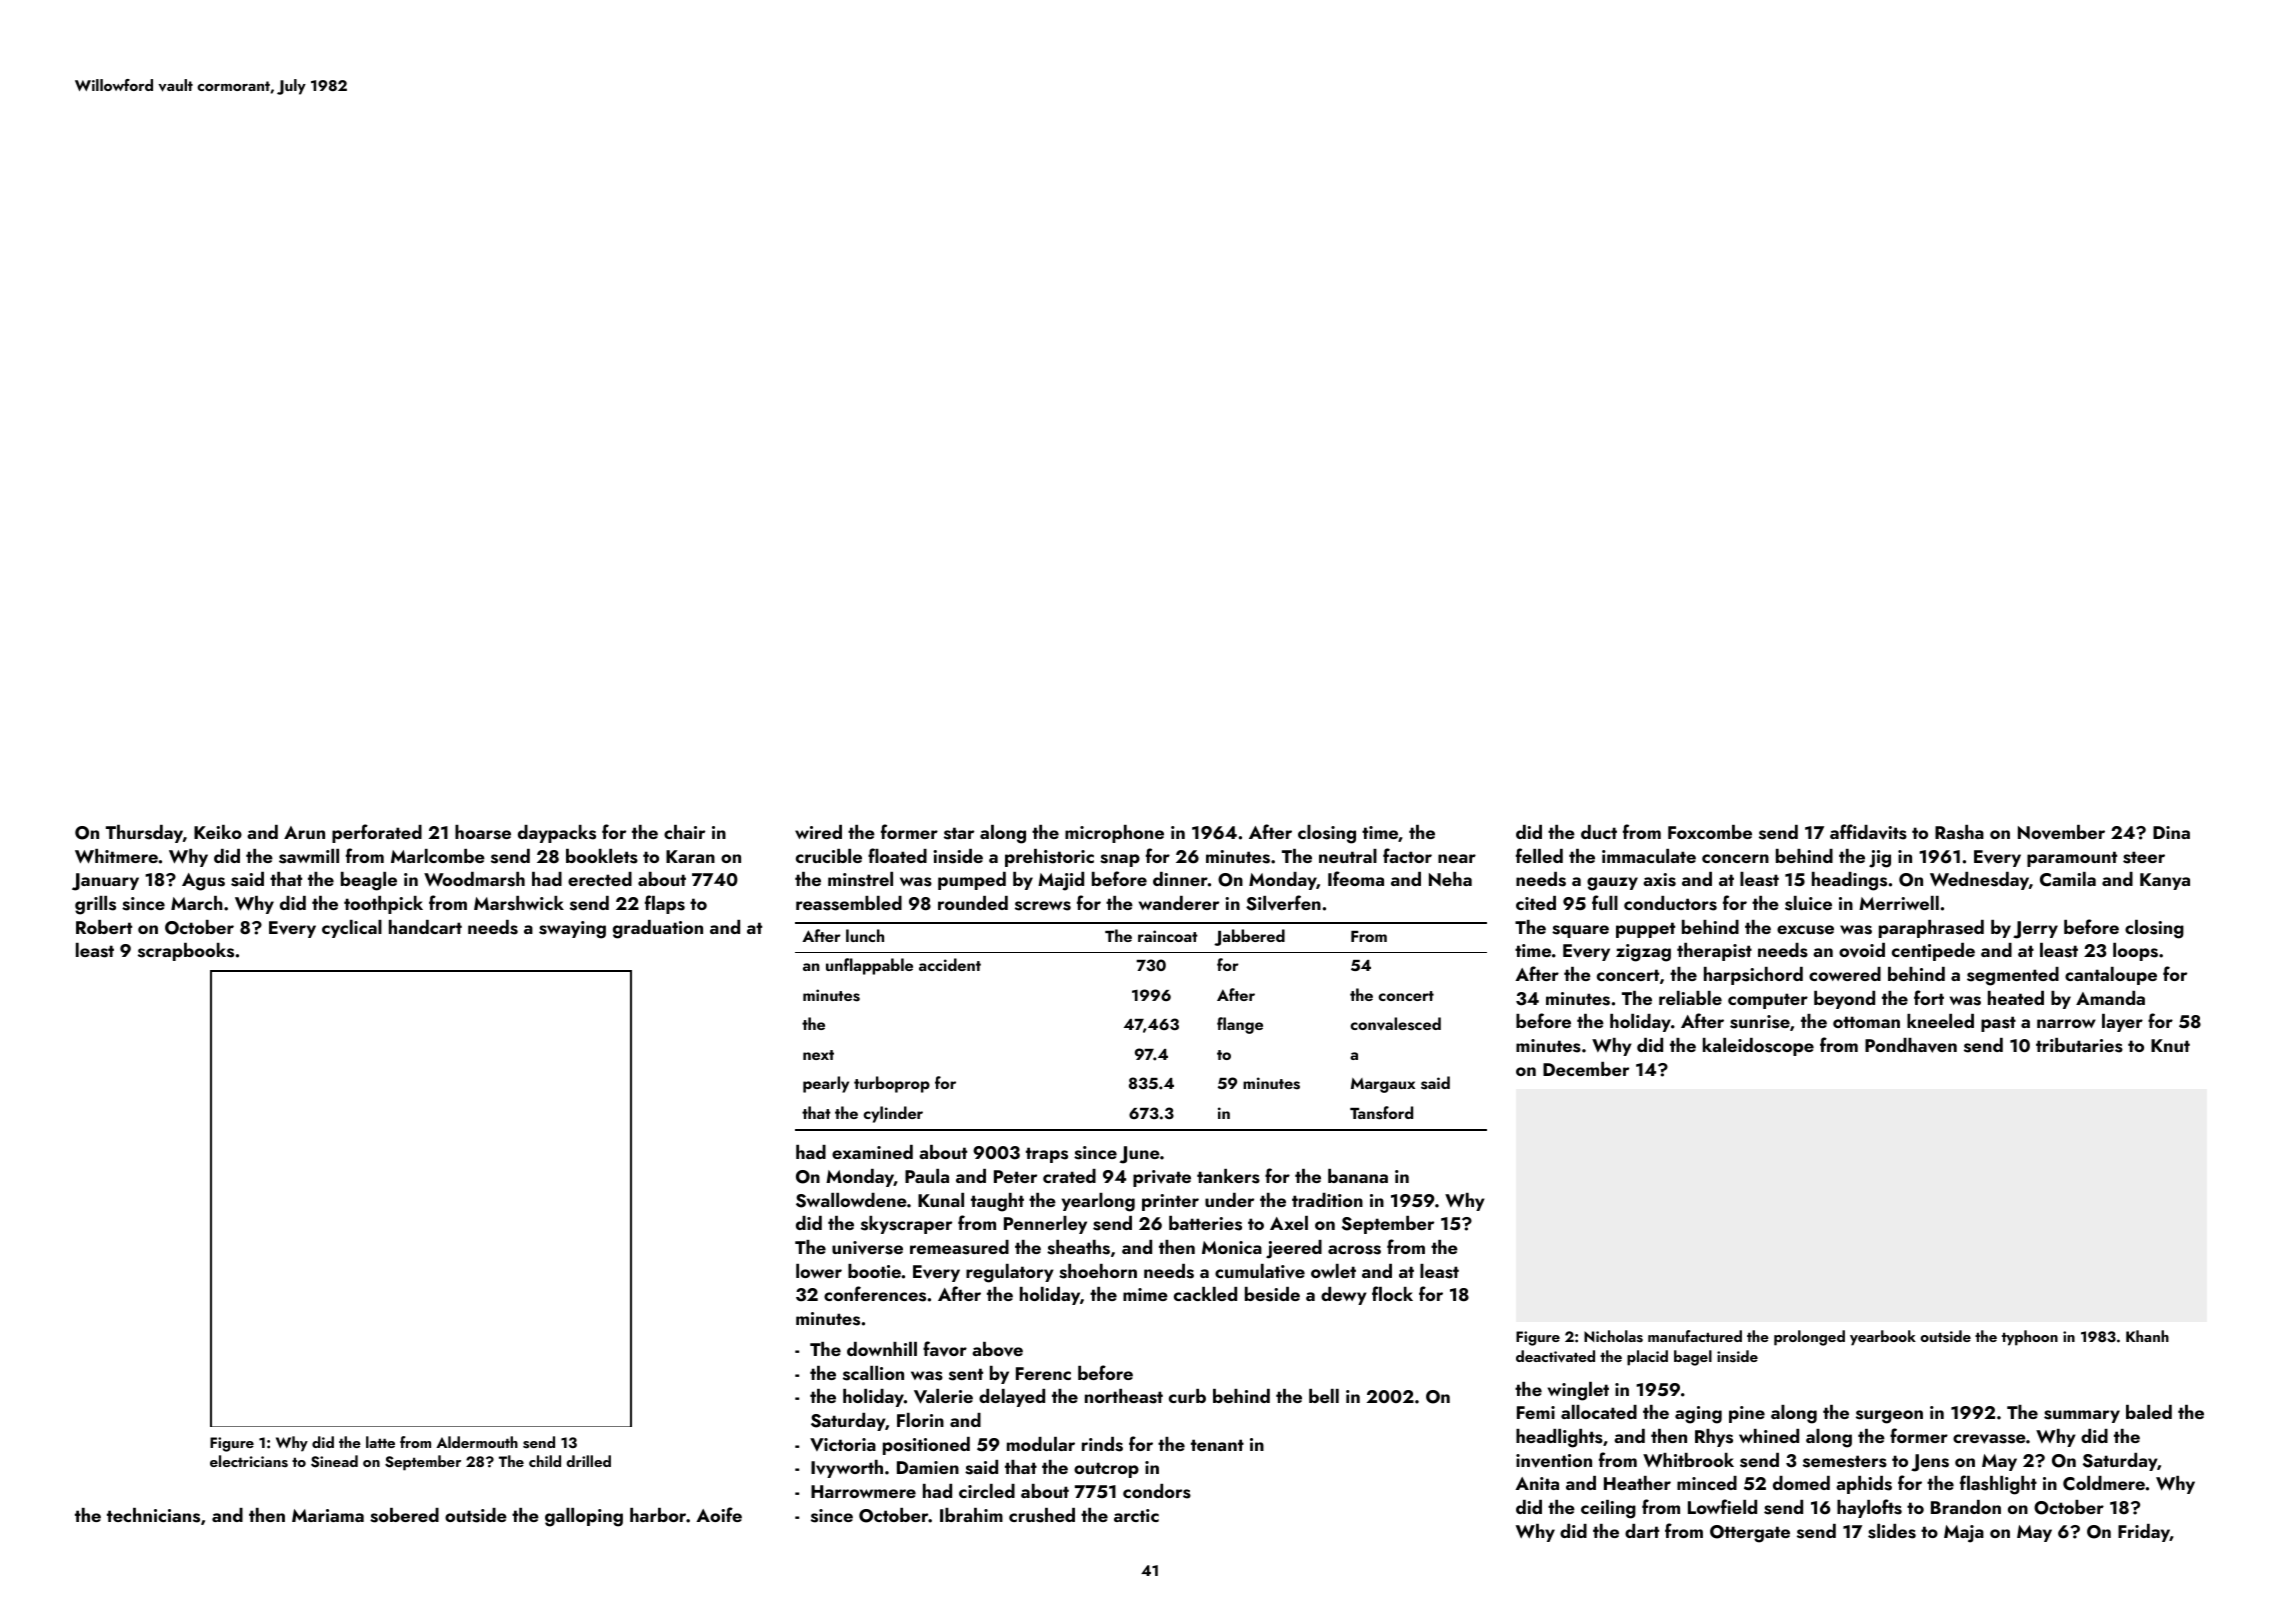  What do you see at coordinates (1964, 1534) in the page?
I see `Maja` at bounding box center [1964, 1534].
